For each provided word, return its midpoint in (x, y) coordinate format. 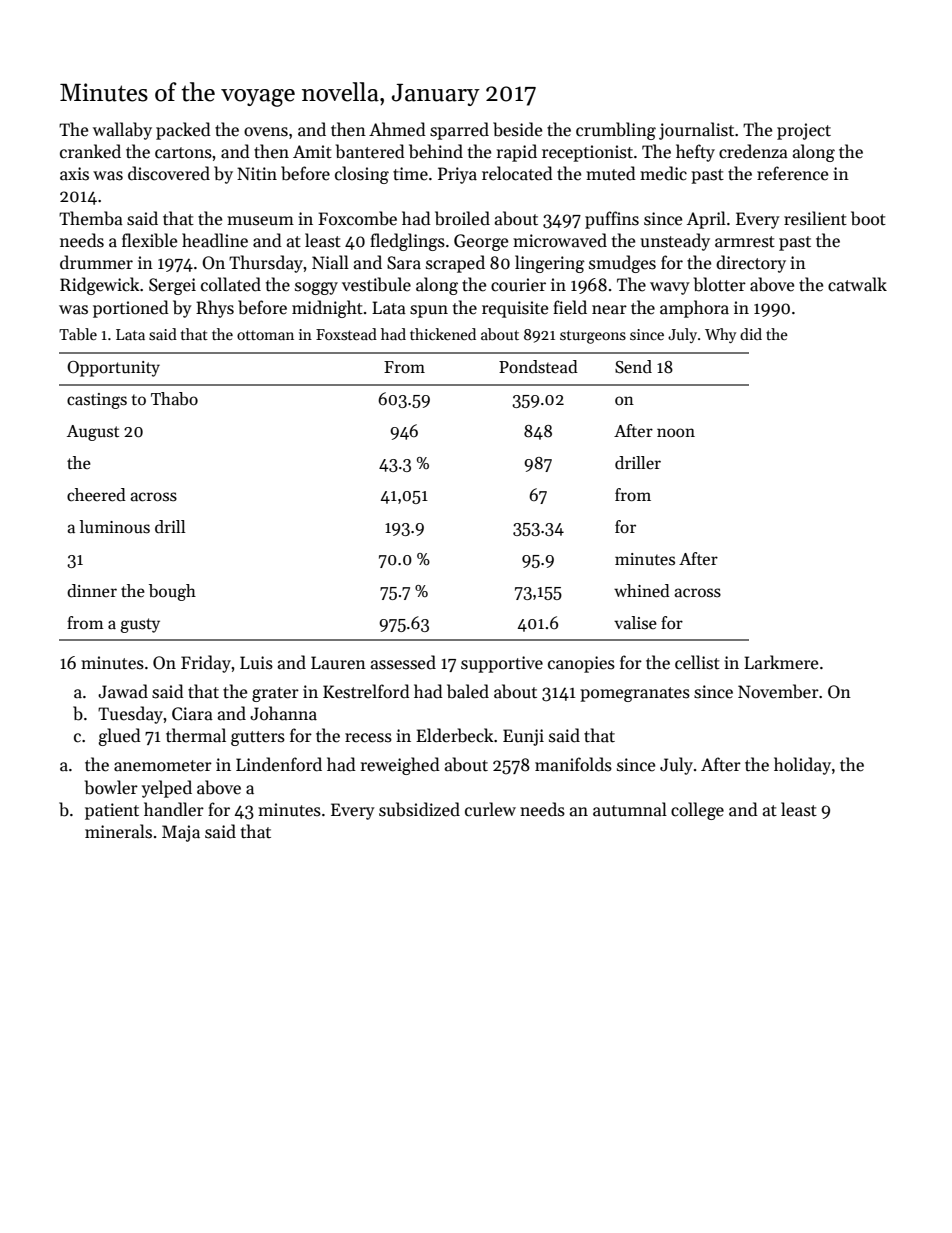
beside (517, 129)
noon (676, 432)
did (751, 334)
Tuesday (130, 715)
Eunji (523, 737)
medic (663, 173)
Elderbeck (455, 735)
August (93, 433)
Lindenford (279, 764)
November (778, 691)
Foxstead (346, 334)
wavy (670, 288)
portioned (131, 309)
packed (183, 131)
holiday (802, 766)
